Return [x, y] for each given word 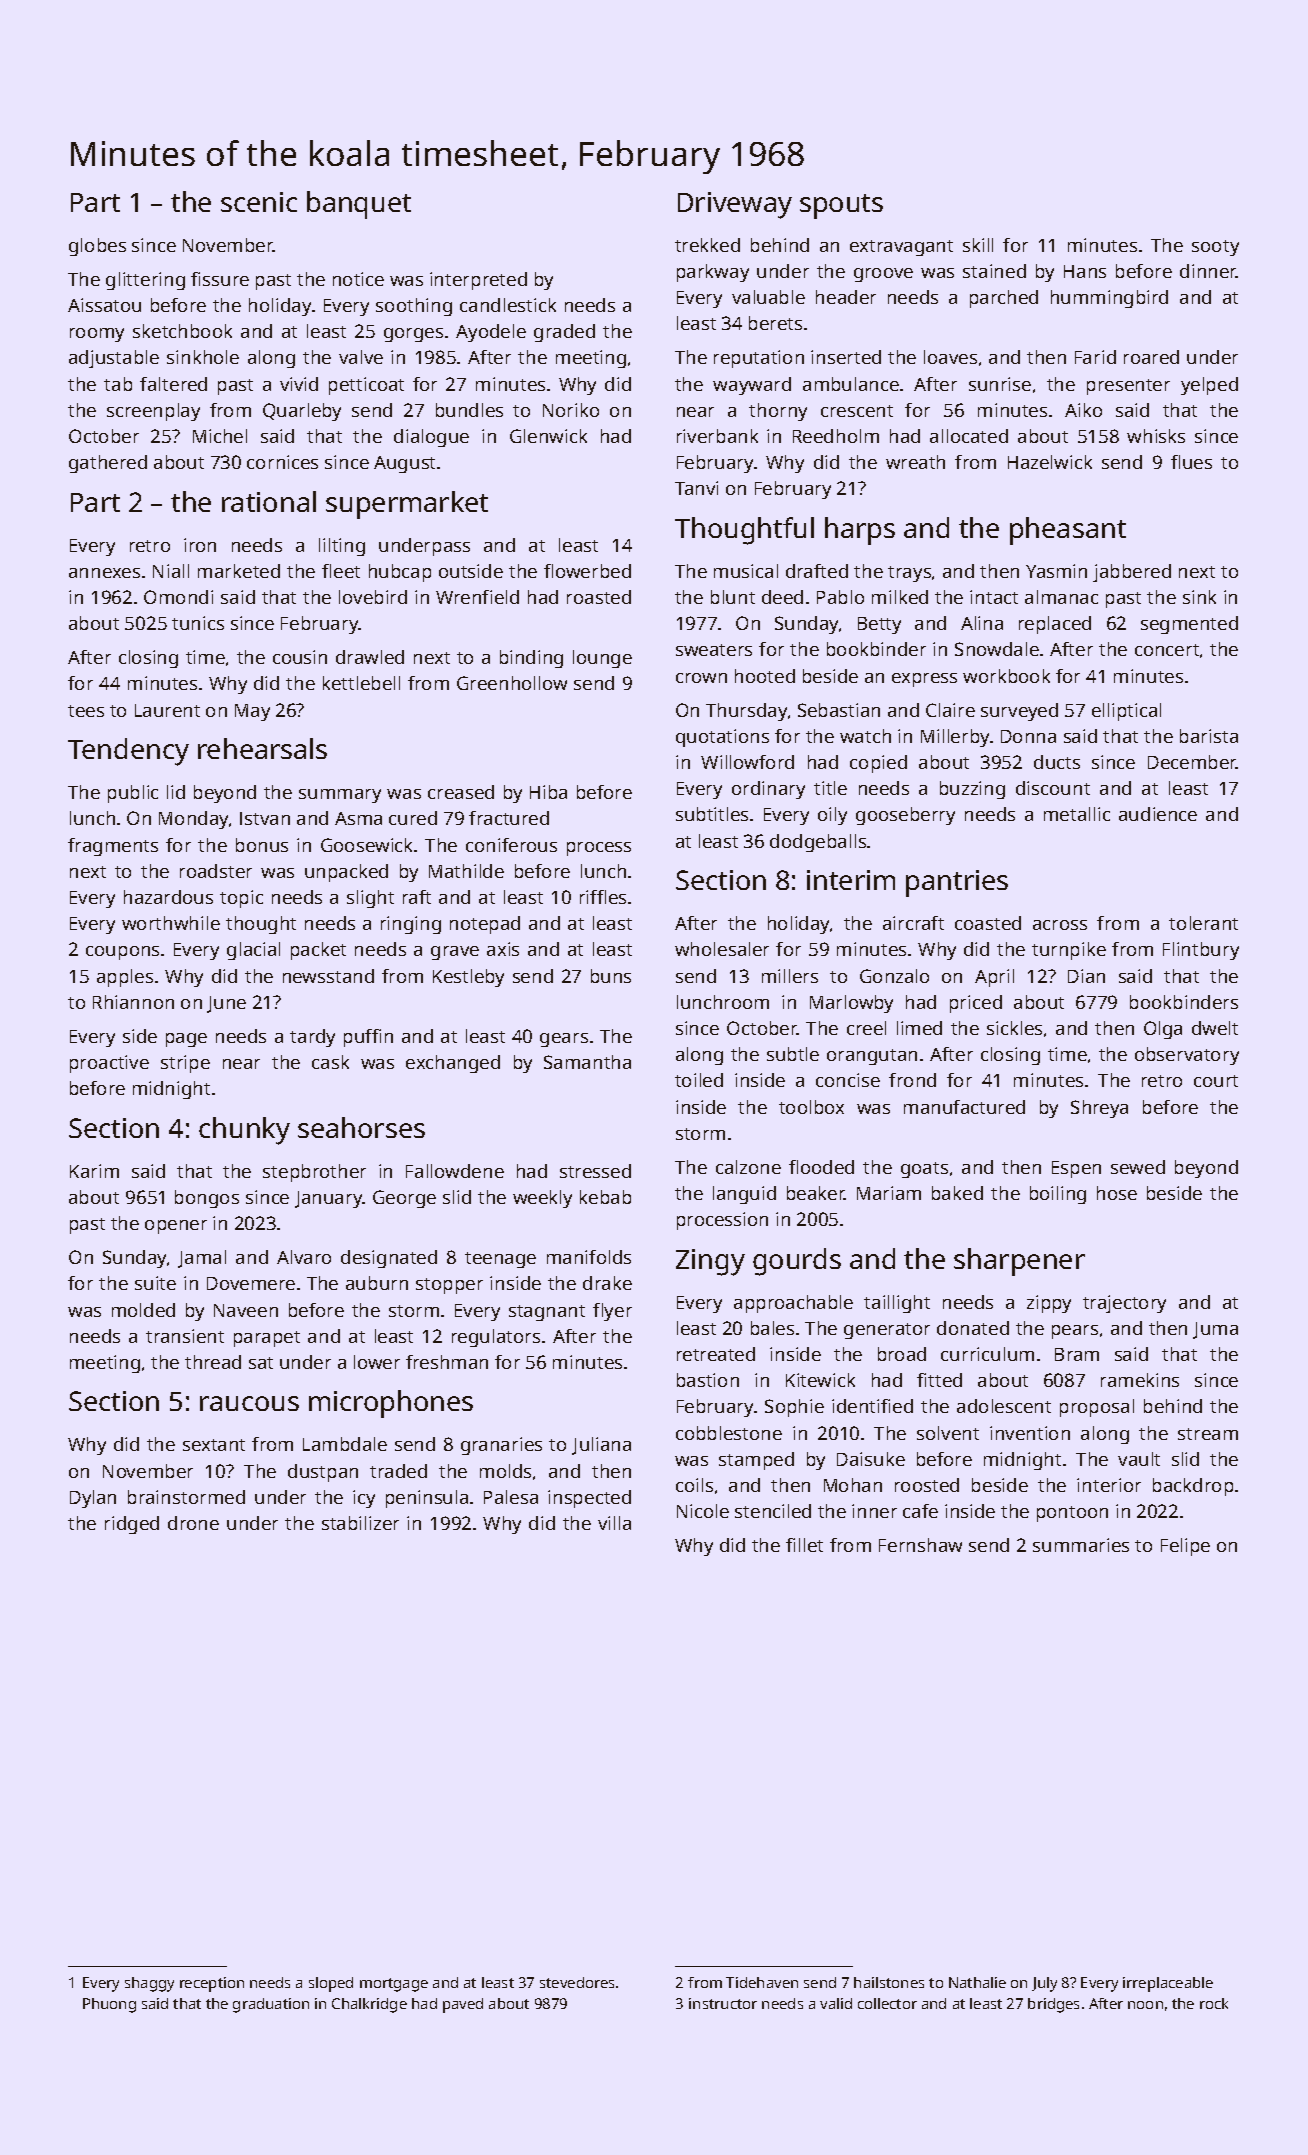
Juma [1215, 1330]
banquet [359, 205]
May [252, 712]
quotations [722, 738]
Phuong [109, 2005]
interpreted [478, 281]
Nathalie [977, 1982]
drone [193, 1523]
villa [614, 1523]
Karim [94, 1171]
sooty [1215, 248]
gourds [797, 1262]
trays [909, 574]
